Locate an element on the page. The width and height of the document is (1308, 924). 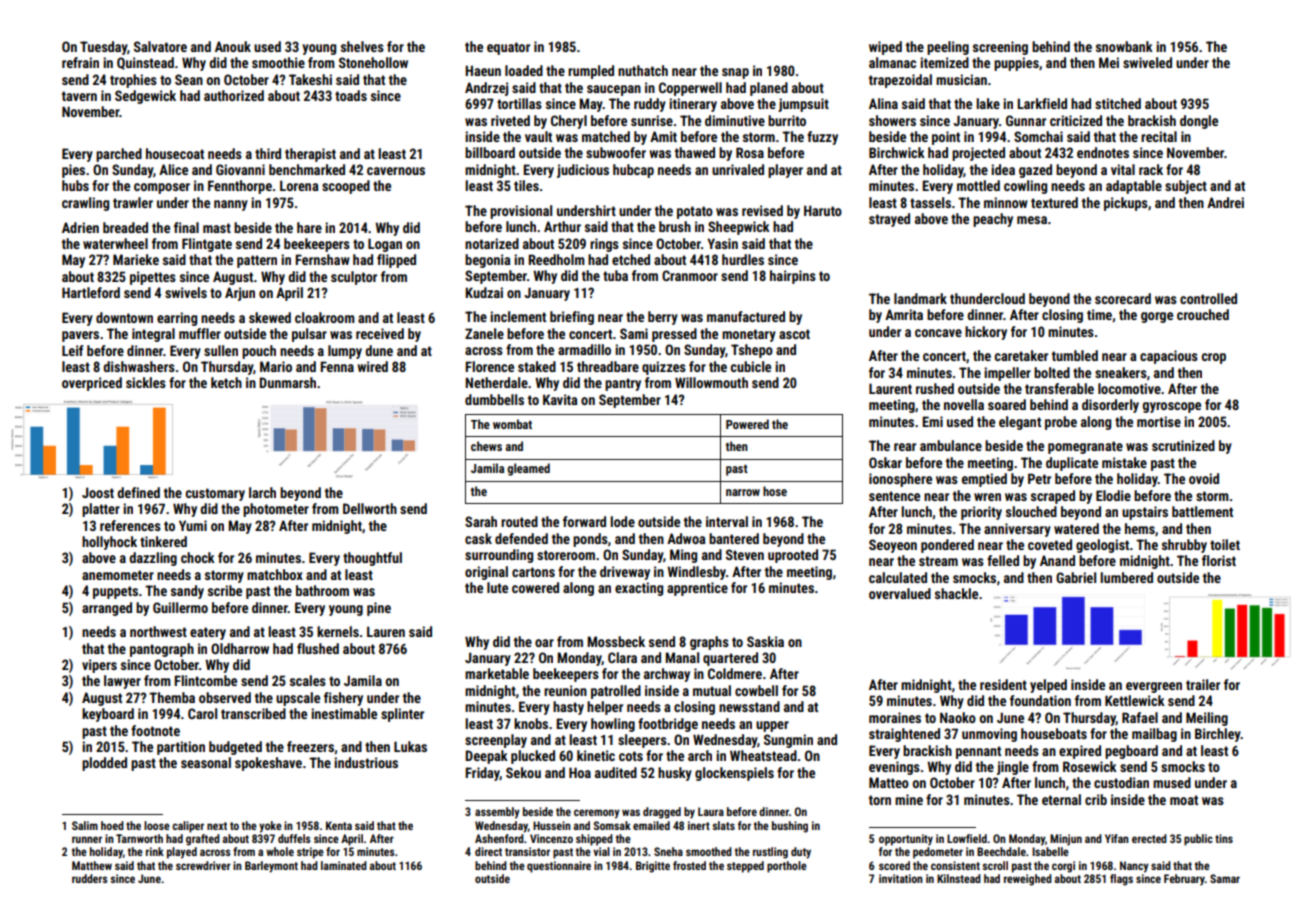
wiped is located at coordinates (885, 48).
